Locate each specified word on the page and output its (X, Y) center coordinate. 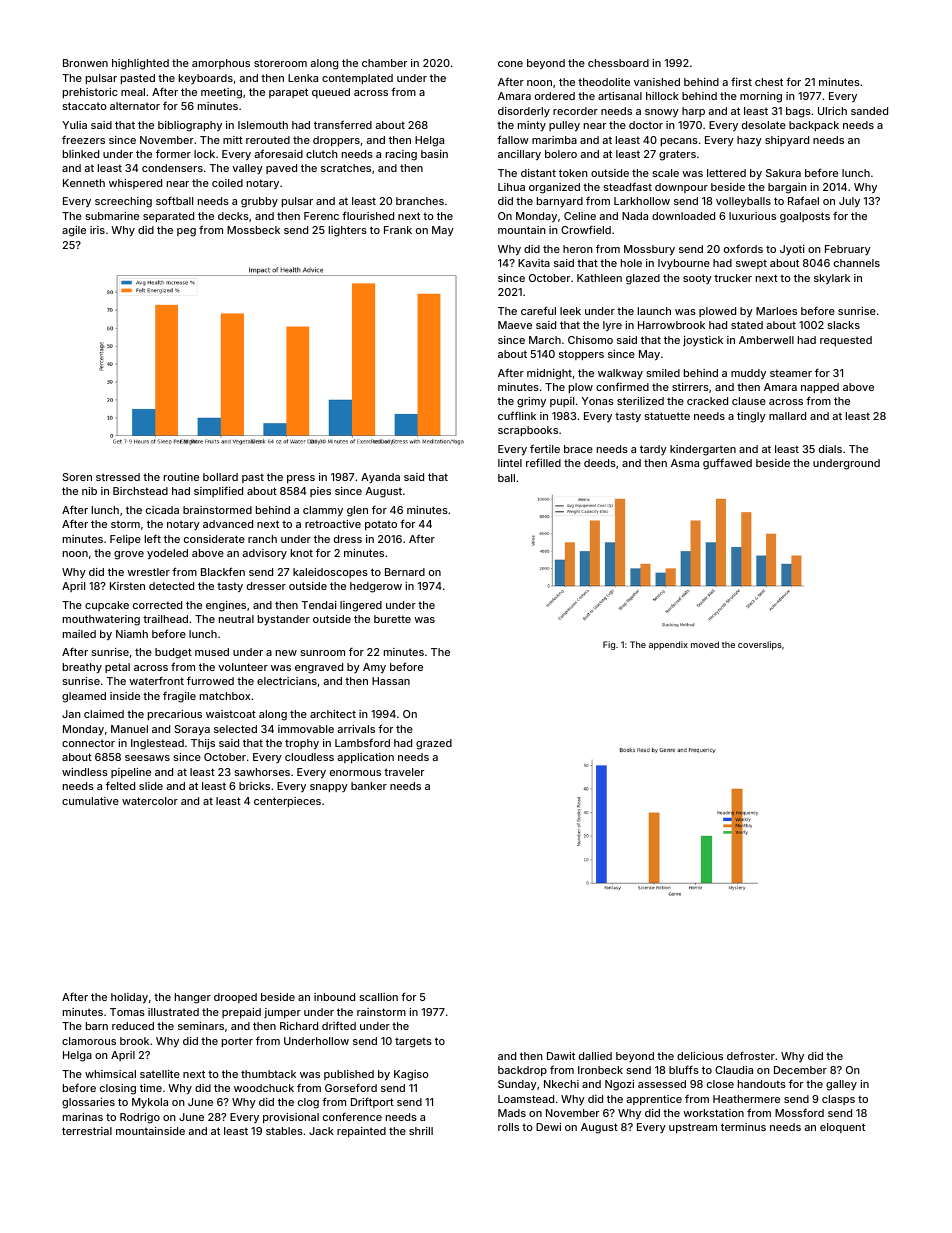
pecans (679, 142)
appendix (668, 645)
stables (284, 1131)
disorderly (524, 112)
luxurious (752, 216)
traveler (404, 772)
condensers (172, 168)
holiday (129, 998)
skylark (832, 279)
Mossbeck (253, 230)
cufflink (517, 415)
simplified (218, 492)
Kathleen (599, 278)
